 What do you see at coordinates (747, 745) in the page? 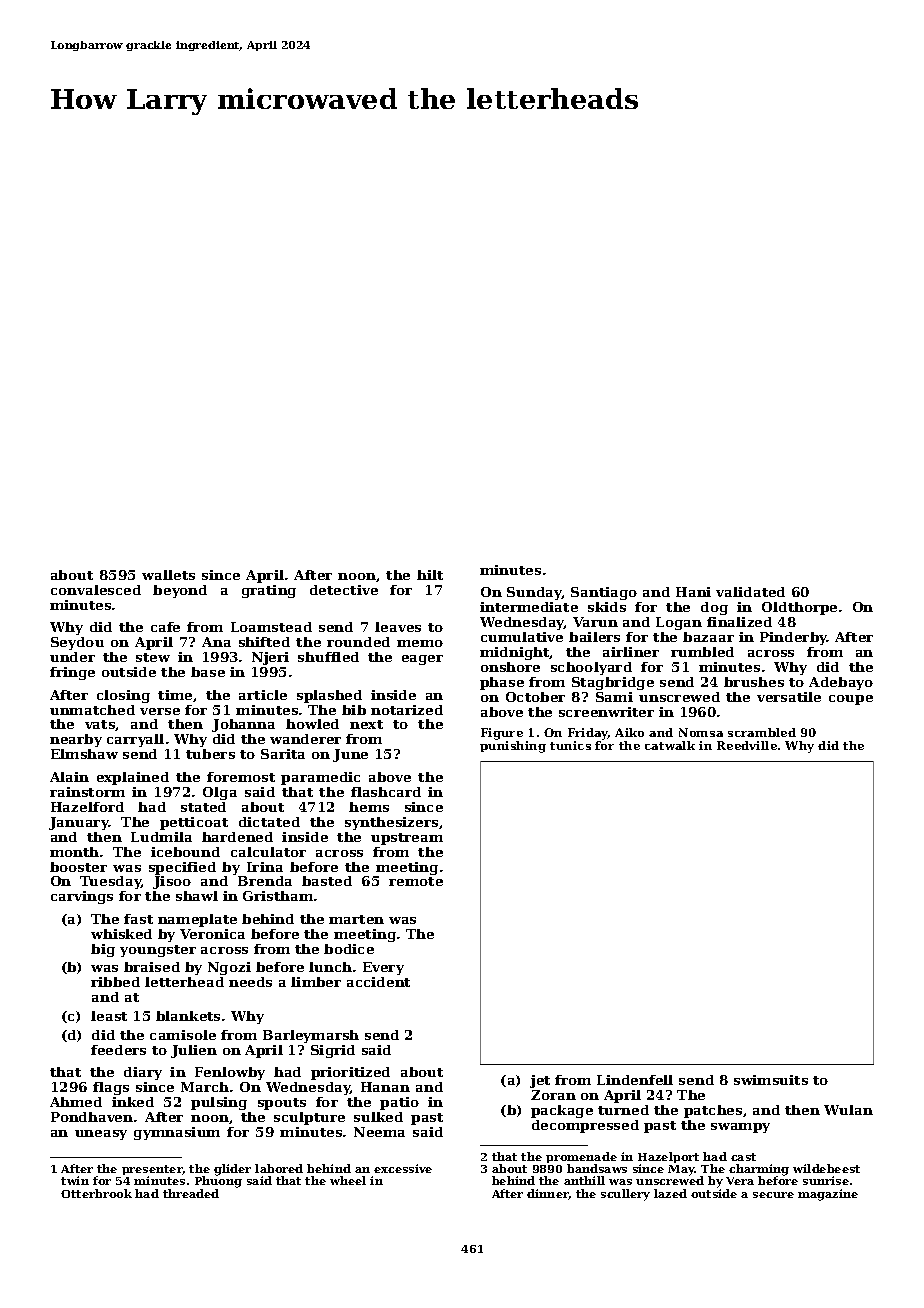
I see `Reedville` at bounding box center [747, 745].
